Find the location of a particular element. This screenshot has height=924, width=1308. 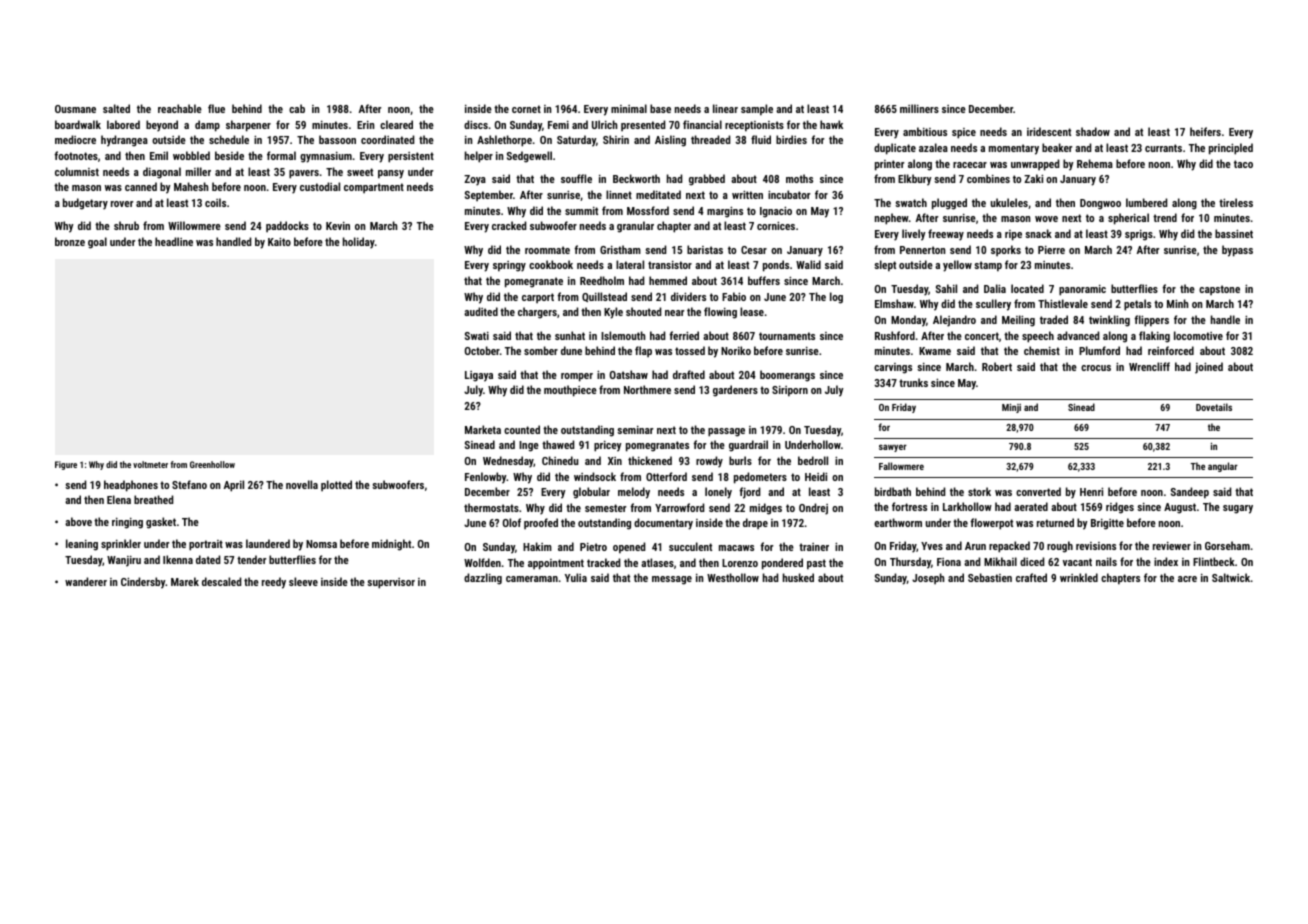

reinforced is located at coordinates (1171, 350).
